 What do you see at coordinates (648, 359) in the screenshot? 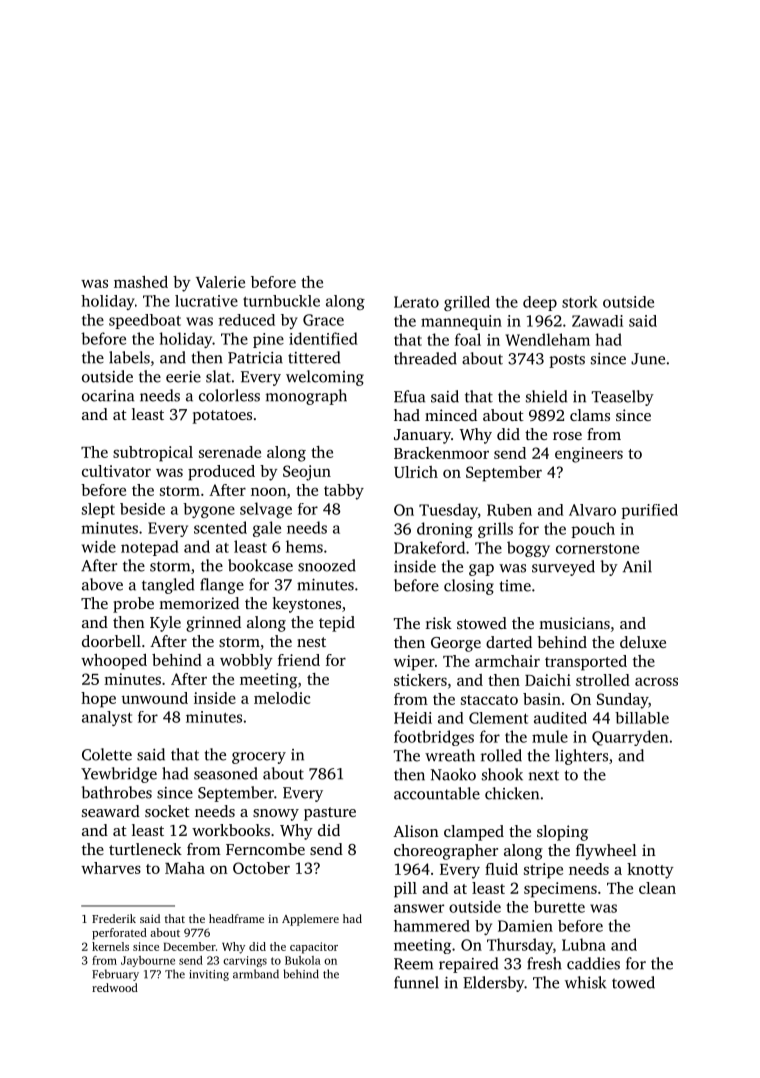
I see `June` at bounding box center [648, 359].
